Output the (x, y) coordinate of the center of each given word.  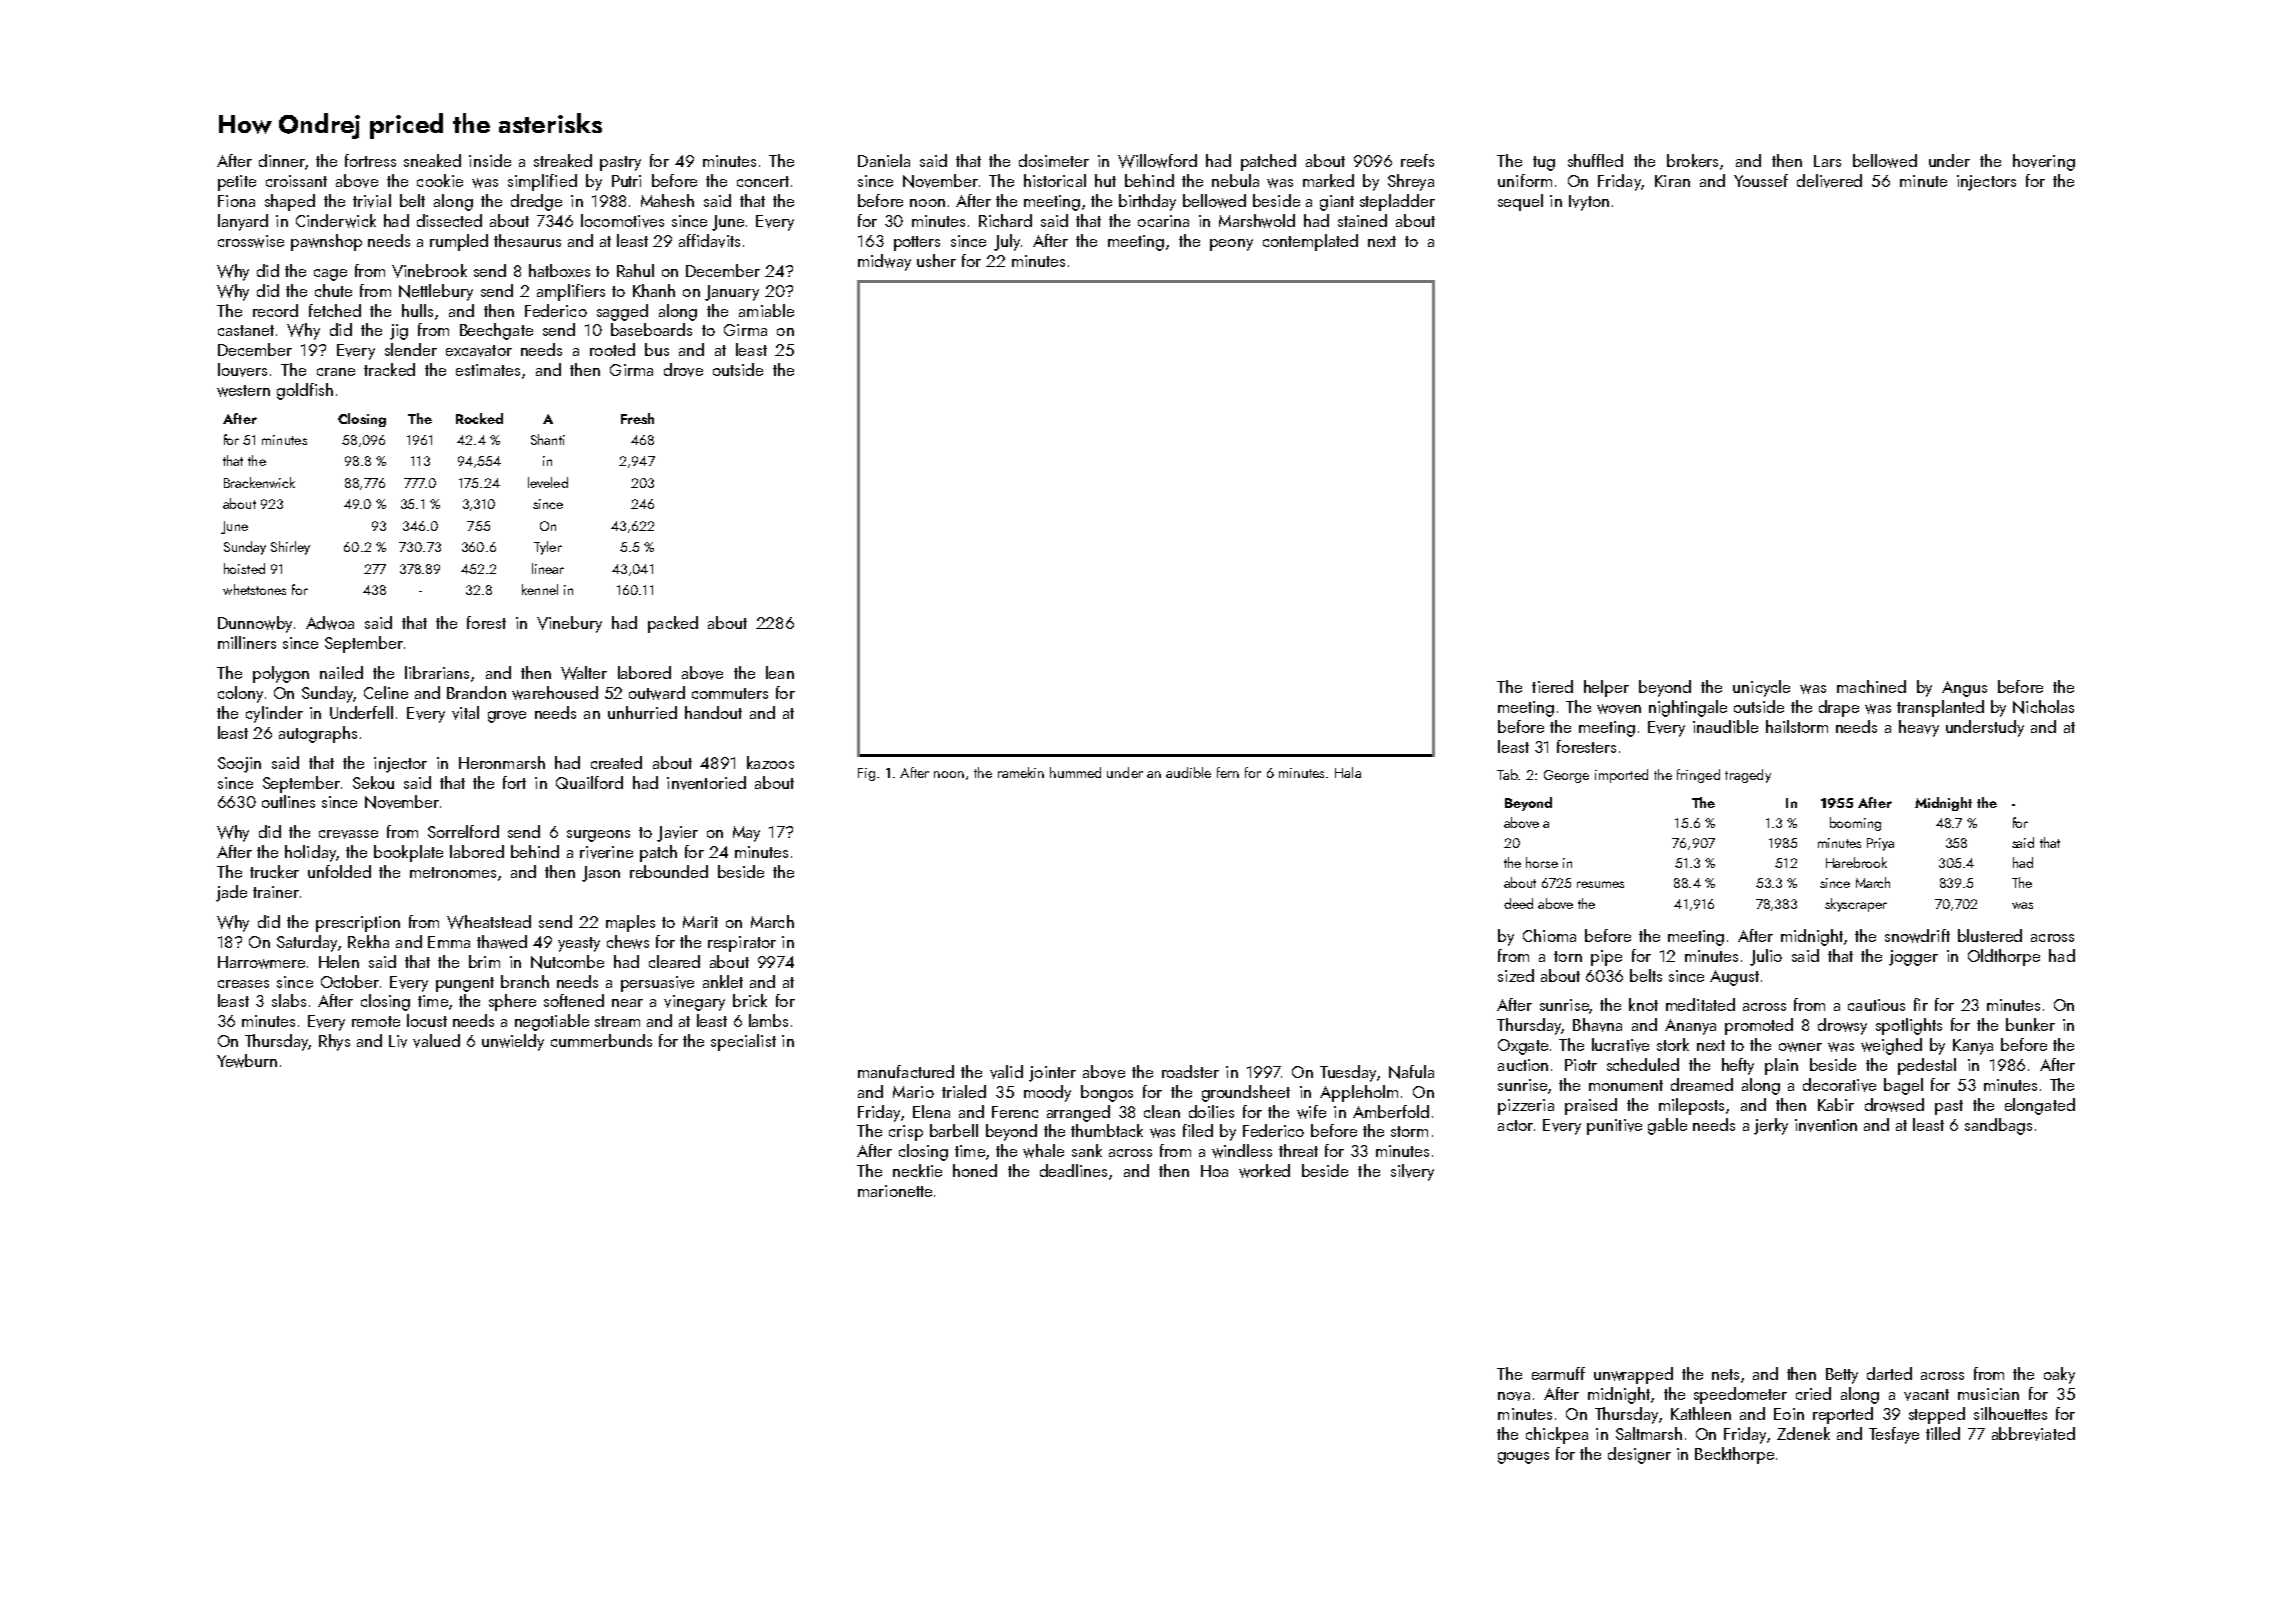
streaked (563, 160)
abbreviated (2033, 1434)
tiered (1552, 686)
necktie (917, 1170)
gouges (1523, 1458)
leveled (548, 482)
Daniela (884, 160)
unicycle (1761, 688)
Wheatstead (489, 922)
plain (1781, 1066)
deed (1518, 903)
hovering (2044, 162)
